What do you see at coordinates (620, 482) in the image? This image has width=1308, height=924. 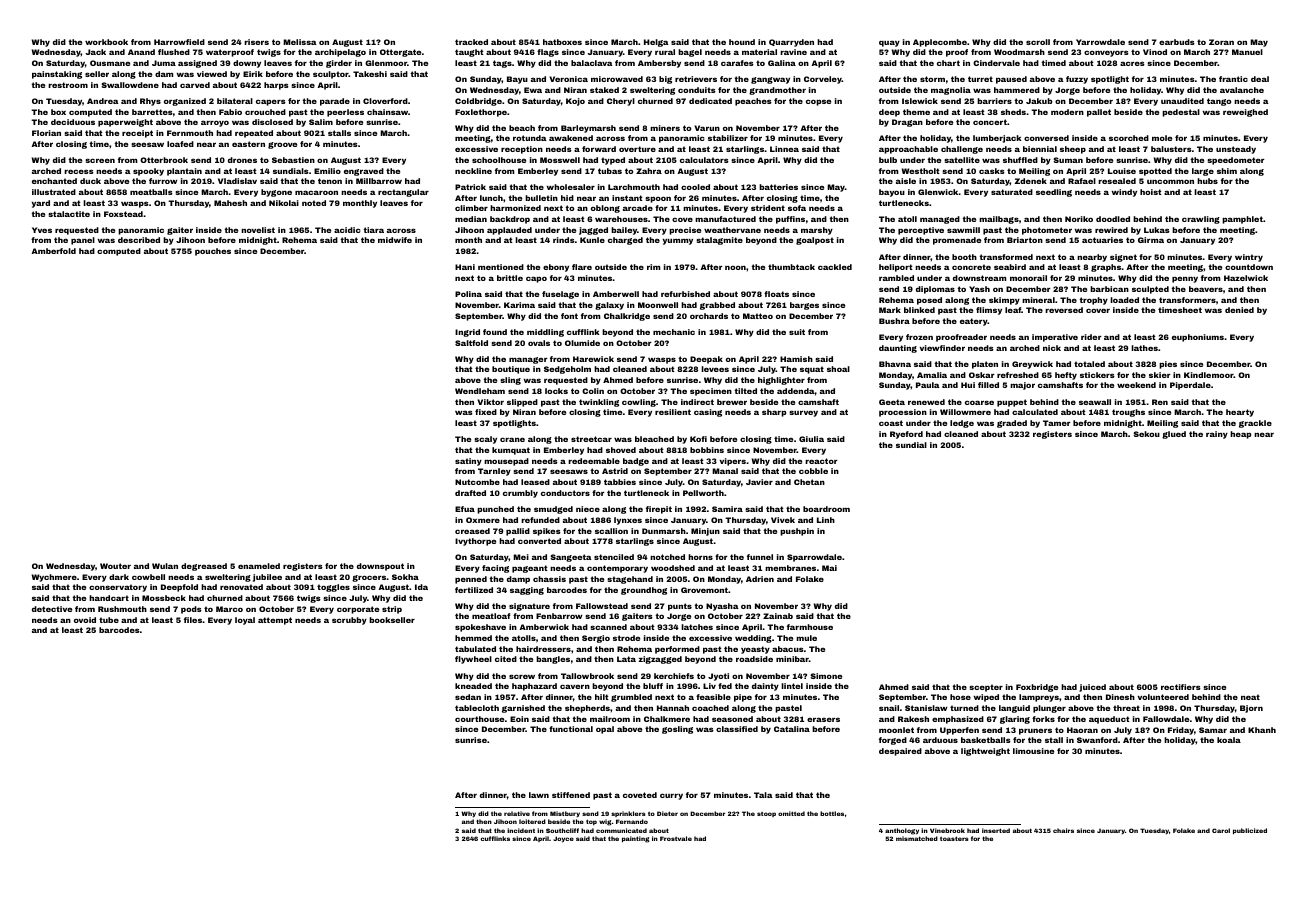 I see `tabbies` at bounding box center [620, 482].
